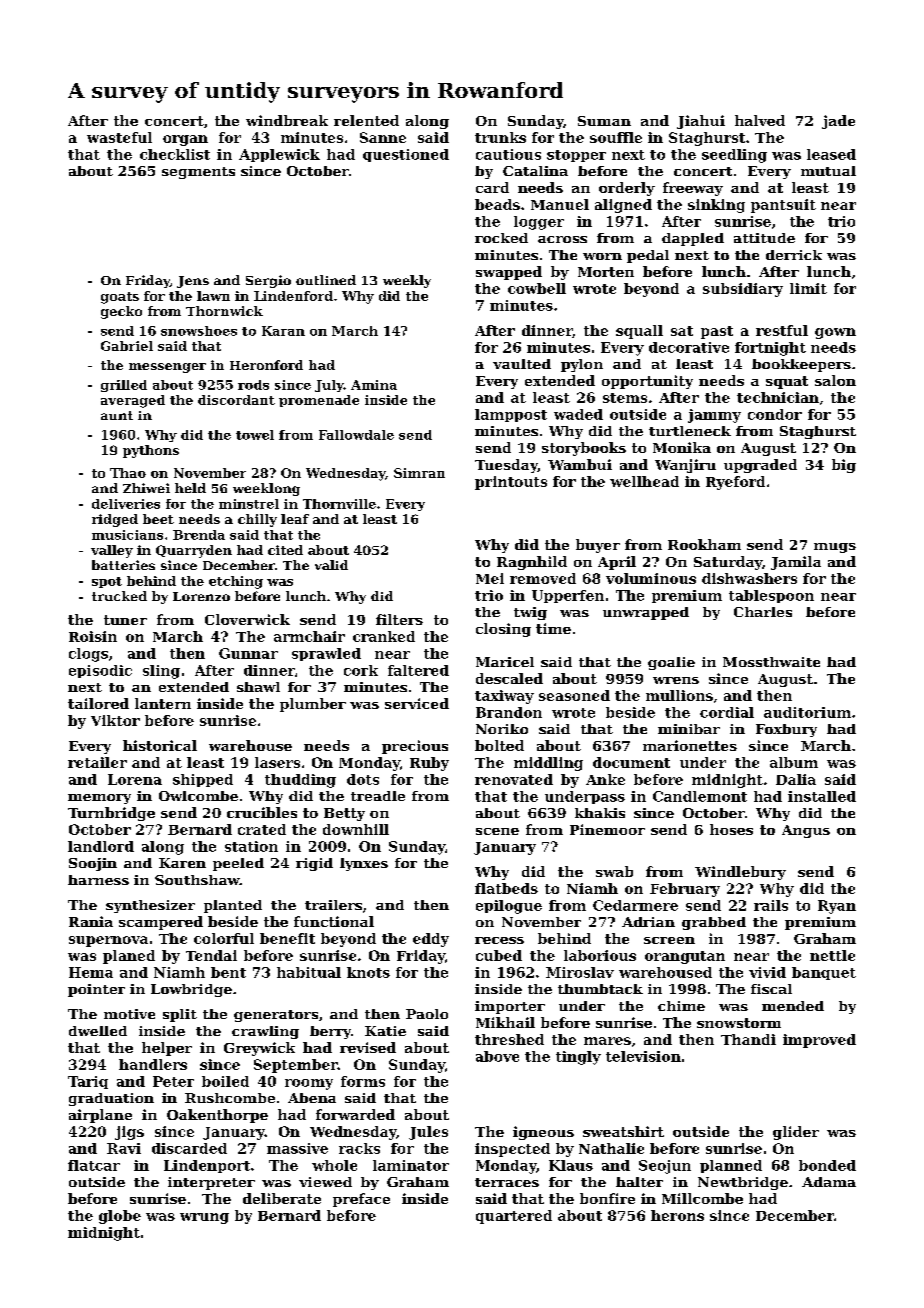 Image resolution: width=924 pixels, height=1308 pixels. What do you see at coordinates (807, 712) in the image?
I see `auditorium` at bounding box center [807, 712].
